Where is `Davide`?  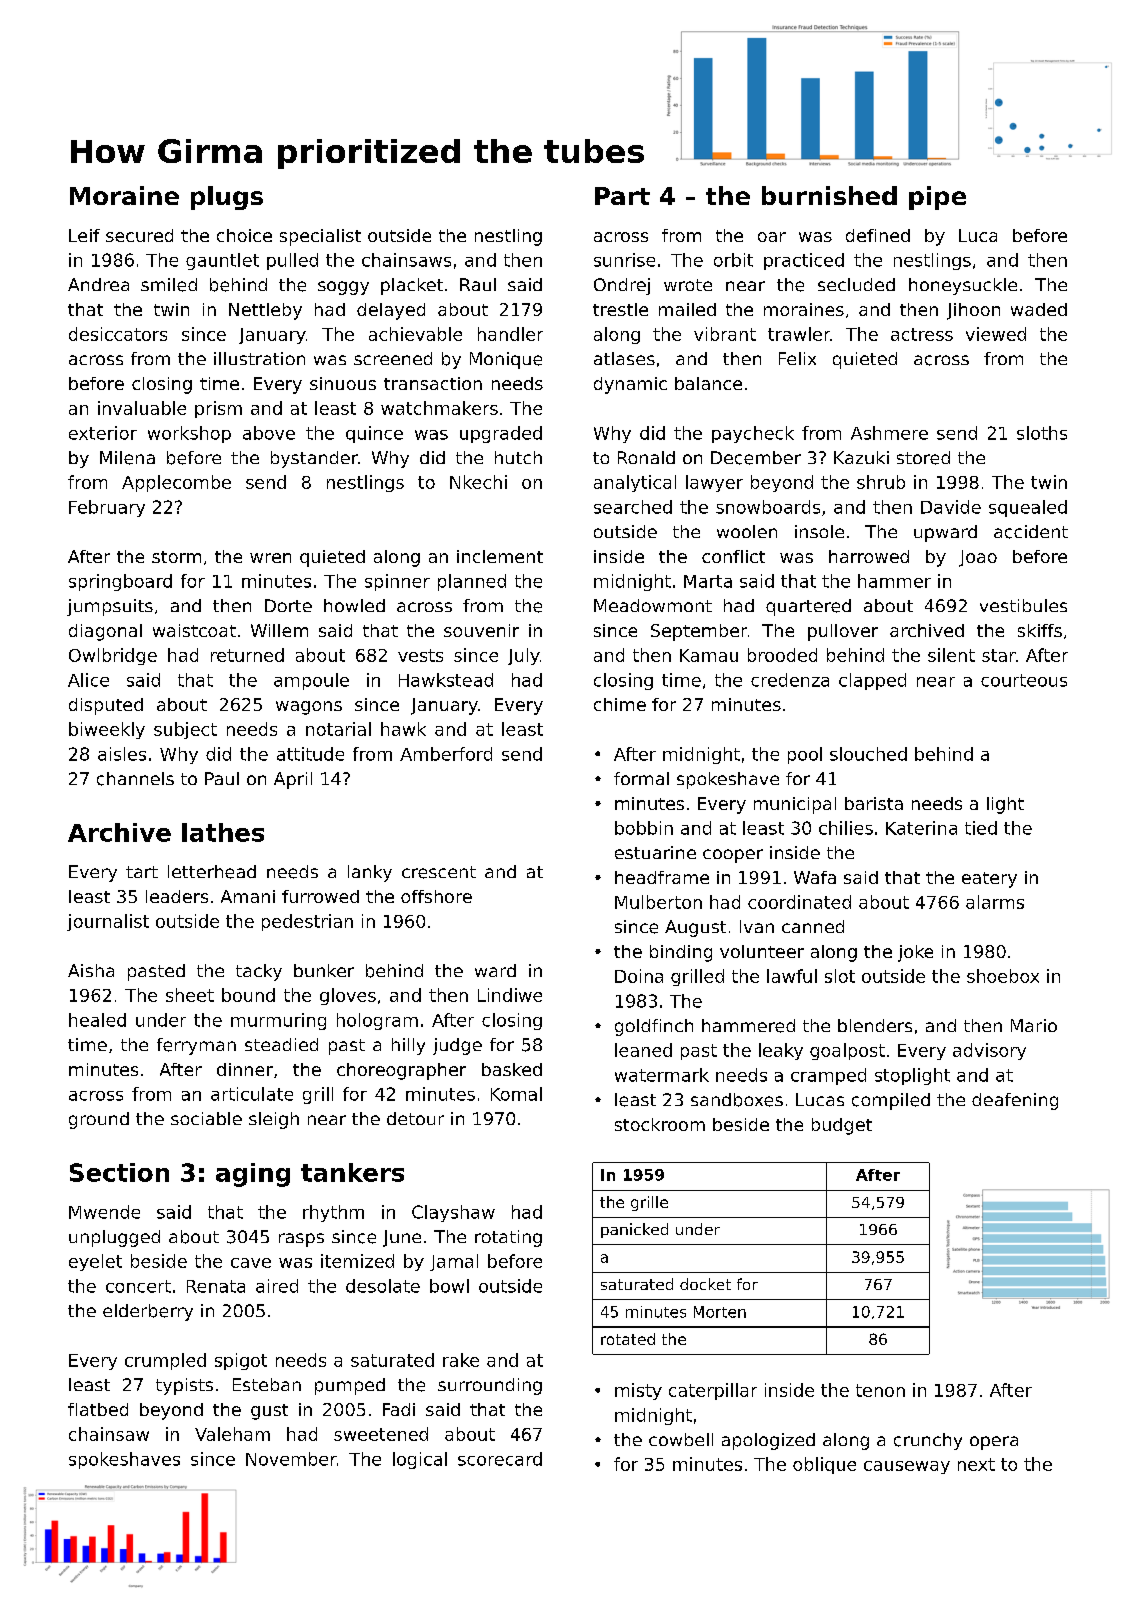 Davide is located at coordinates (951, 507).
